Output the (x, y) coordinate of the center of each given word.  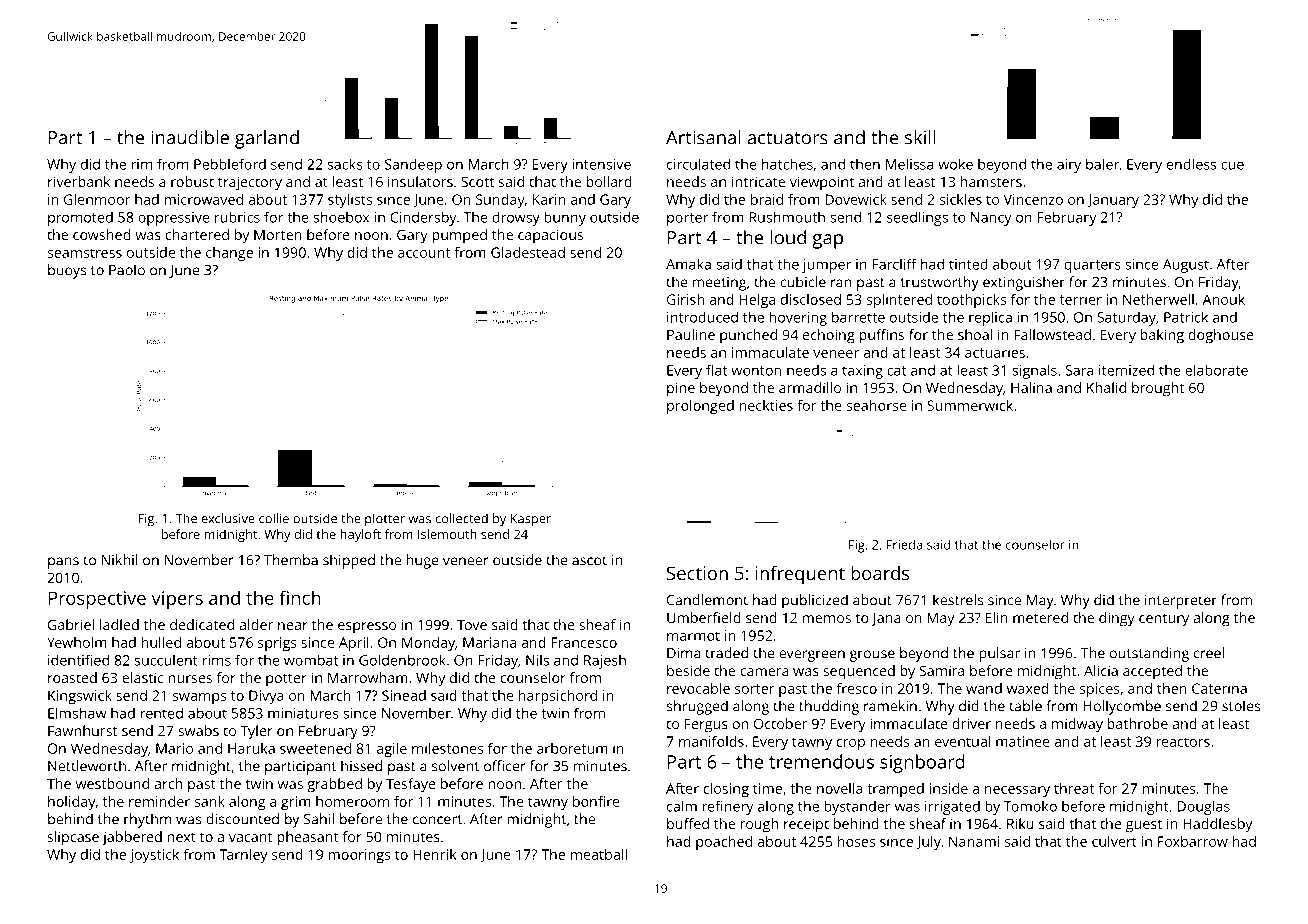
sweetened (315, 748)
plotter (385, 519)
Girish (685, 299)
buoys (67, 271)
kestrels (958, 600)
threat (1074, 788)
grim (296, 803)
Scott (477, 181)
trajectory (250, 183)
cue (1232, 165)
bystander (857, 807)
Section (697, 573)
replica (990, 318)
